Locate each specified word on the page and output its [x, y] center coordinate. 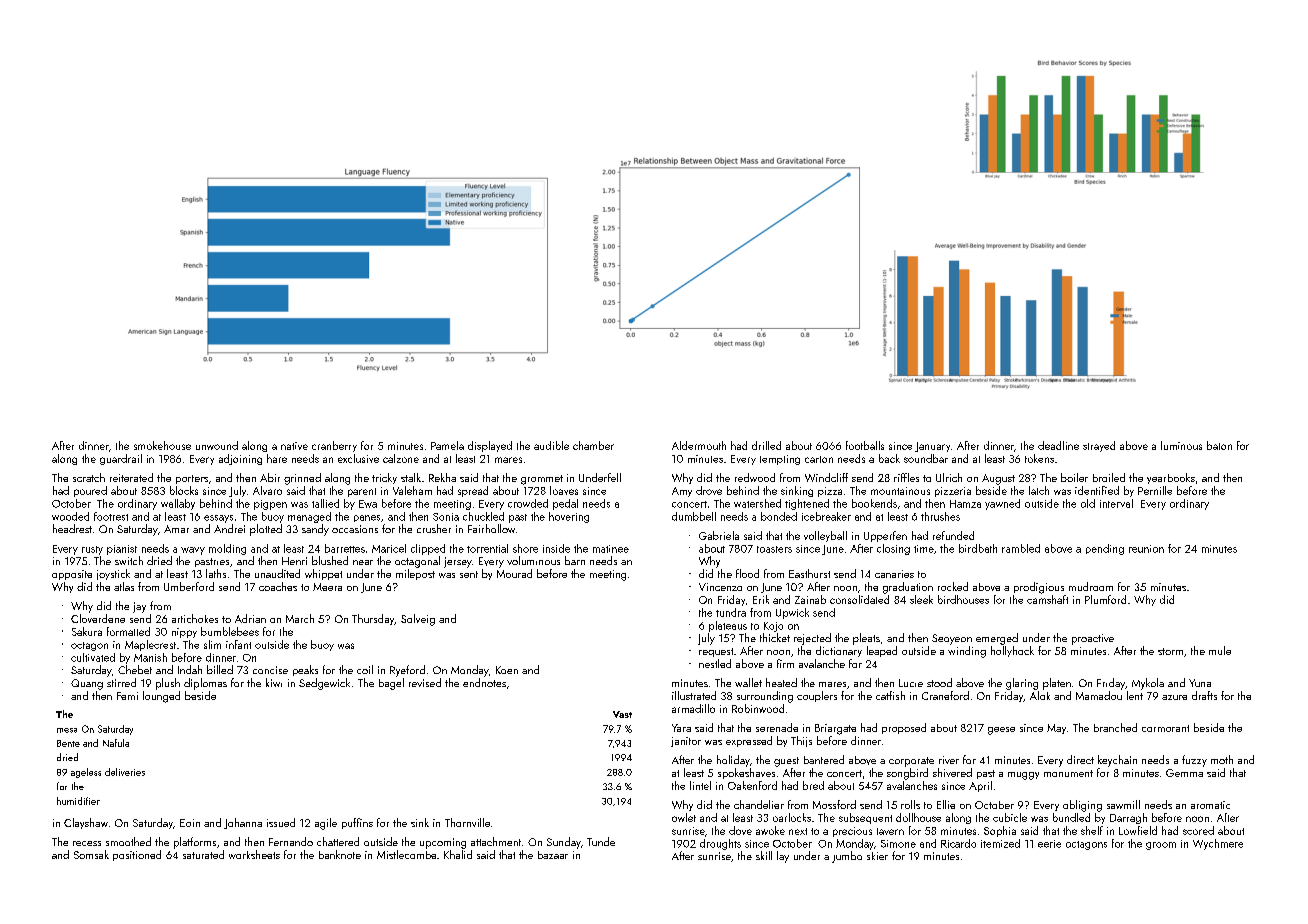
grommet [542, 480]
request [716, 652]
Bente [68, 743]
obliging [1082, 806]
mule [1220, 650]
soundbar [926, 458]
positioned [137, 855]
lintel [700, 785]
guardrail [121, 459]
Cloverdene [98, 618]
